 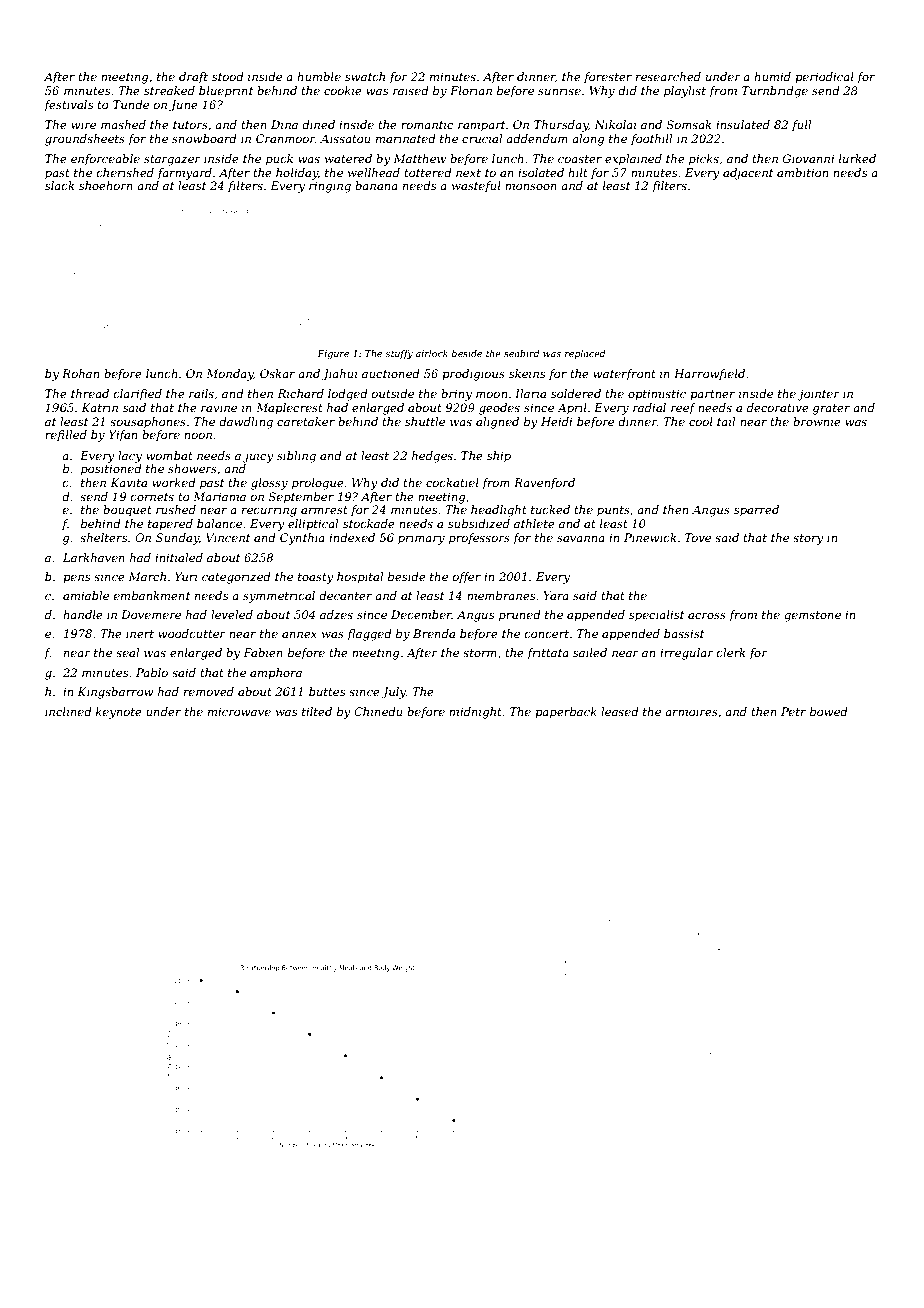 What do you see at coordinates (559, 90) in the screenshot?
I see `sunrise` at bounding box center [559, 90].
